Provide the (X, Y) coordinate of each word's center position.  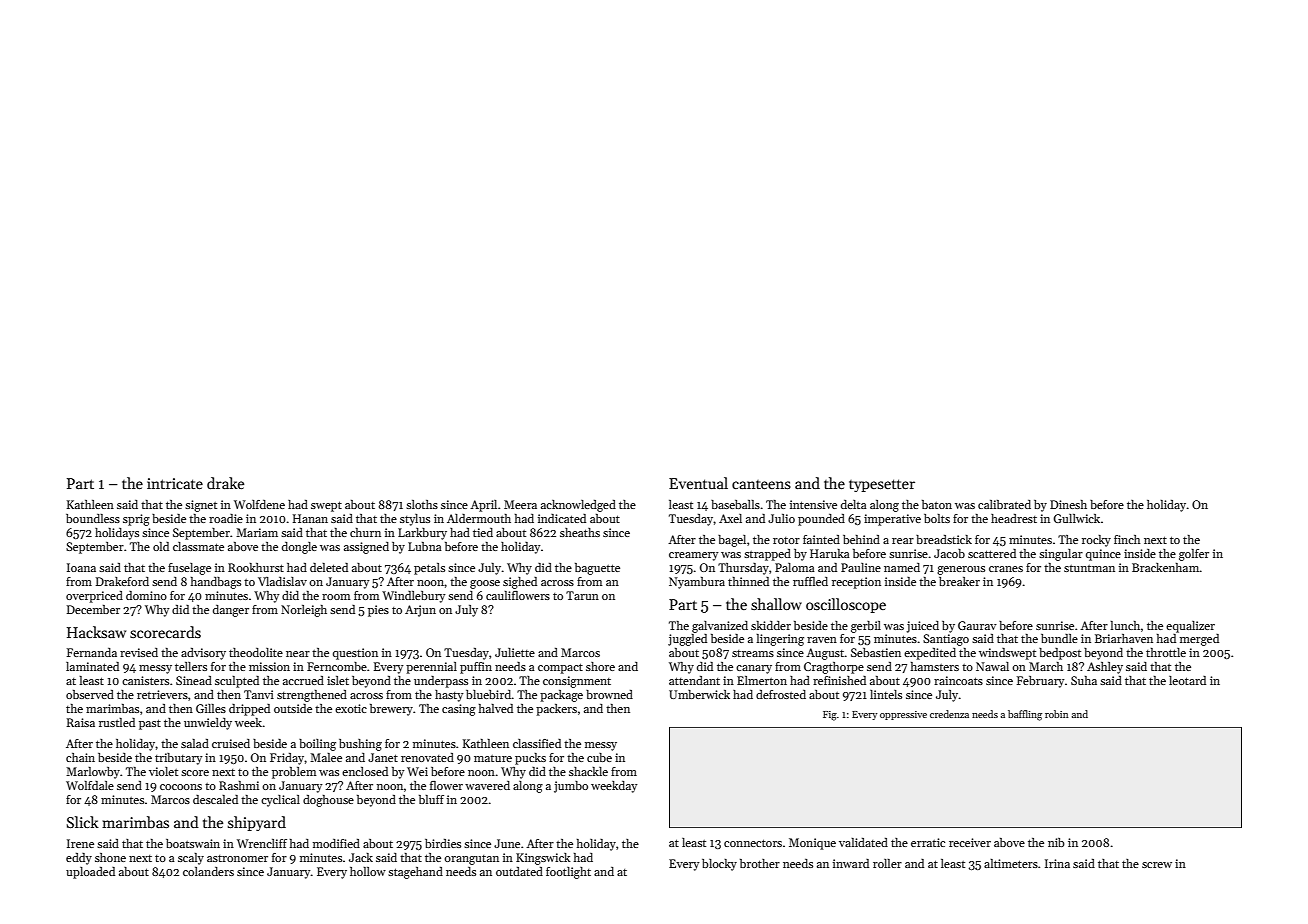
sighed (520, 583)
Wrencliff (262, 843)
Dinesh (1068, 504)
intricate (175, 483)
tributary (178, 759)
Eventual (698, 483)
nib (1056, 842)
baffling (1025, 715)
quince (1103, 555)
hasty (449, 696)
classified (537, 743)
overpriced (94, 597)
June (507, 843)
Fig (830, 716)
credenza (949, 714)
